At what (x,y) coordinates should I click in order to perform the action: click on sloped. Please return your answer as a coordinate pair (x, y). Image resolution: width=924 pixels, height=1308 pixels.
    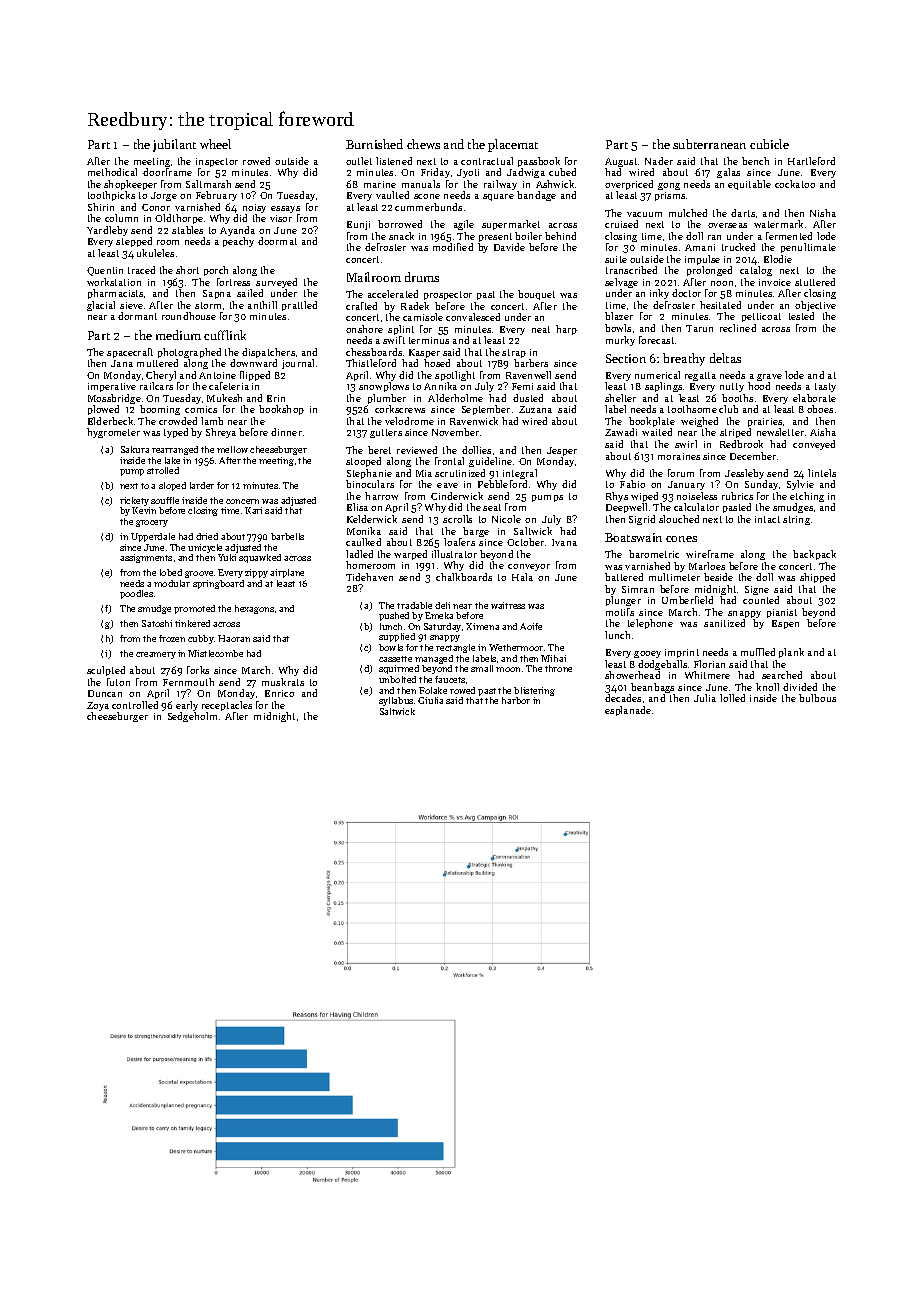
    Looking at the image, I should click on (172, 486).
